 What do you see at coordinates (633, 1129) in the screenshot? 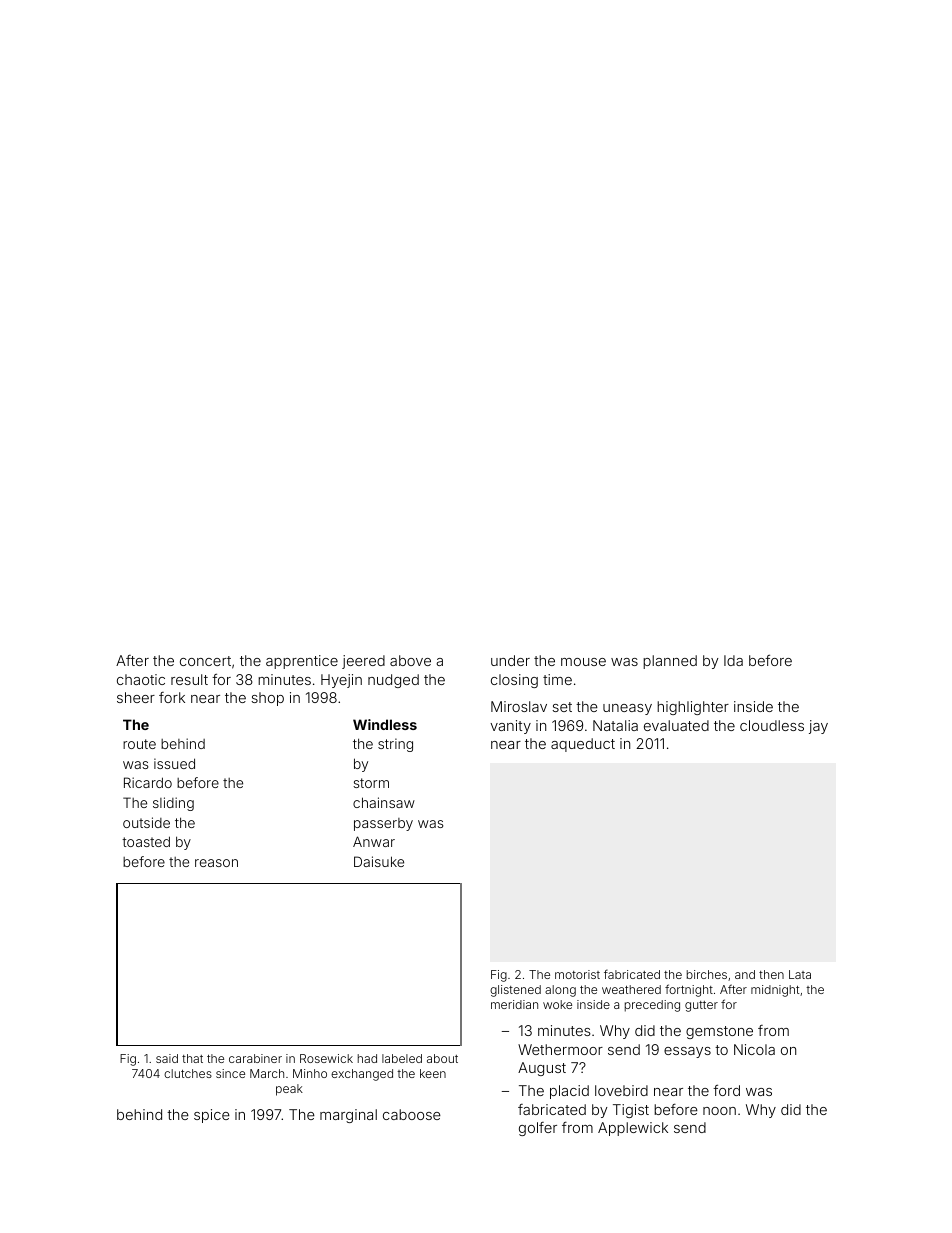
I see `Applewick` at bounding box center [633, 1129].
